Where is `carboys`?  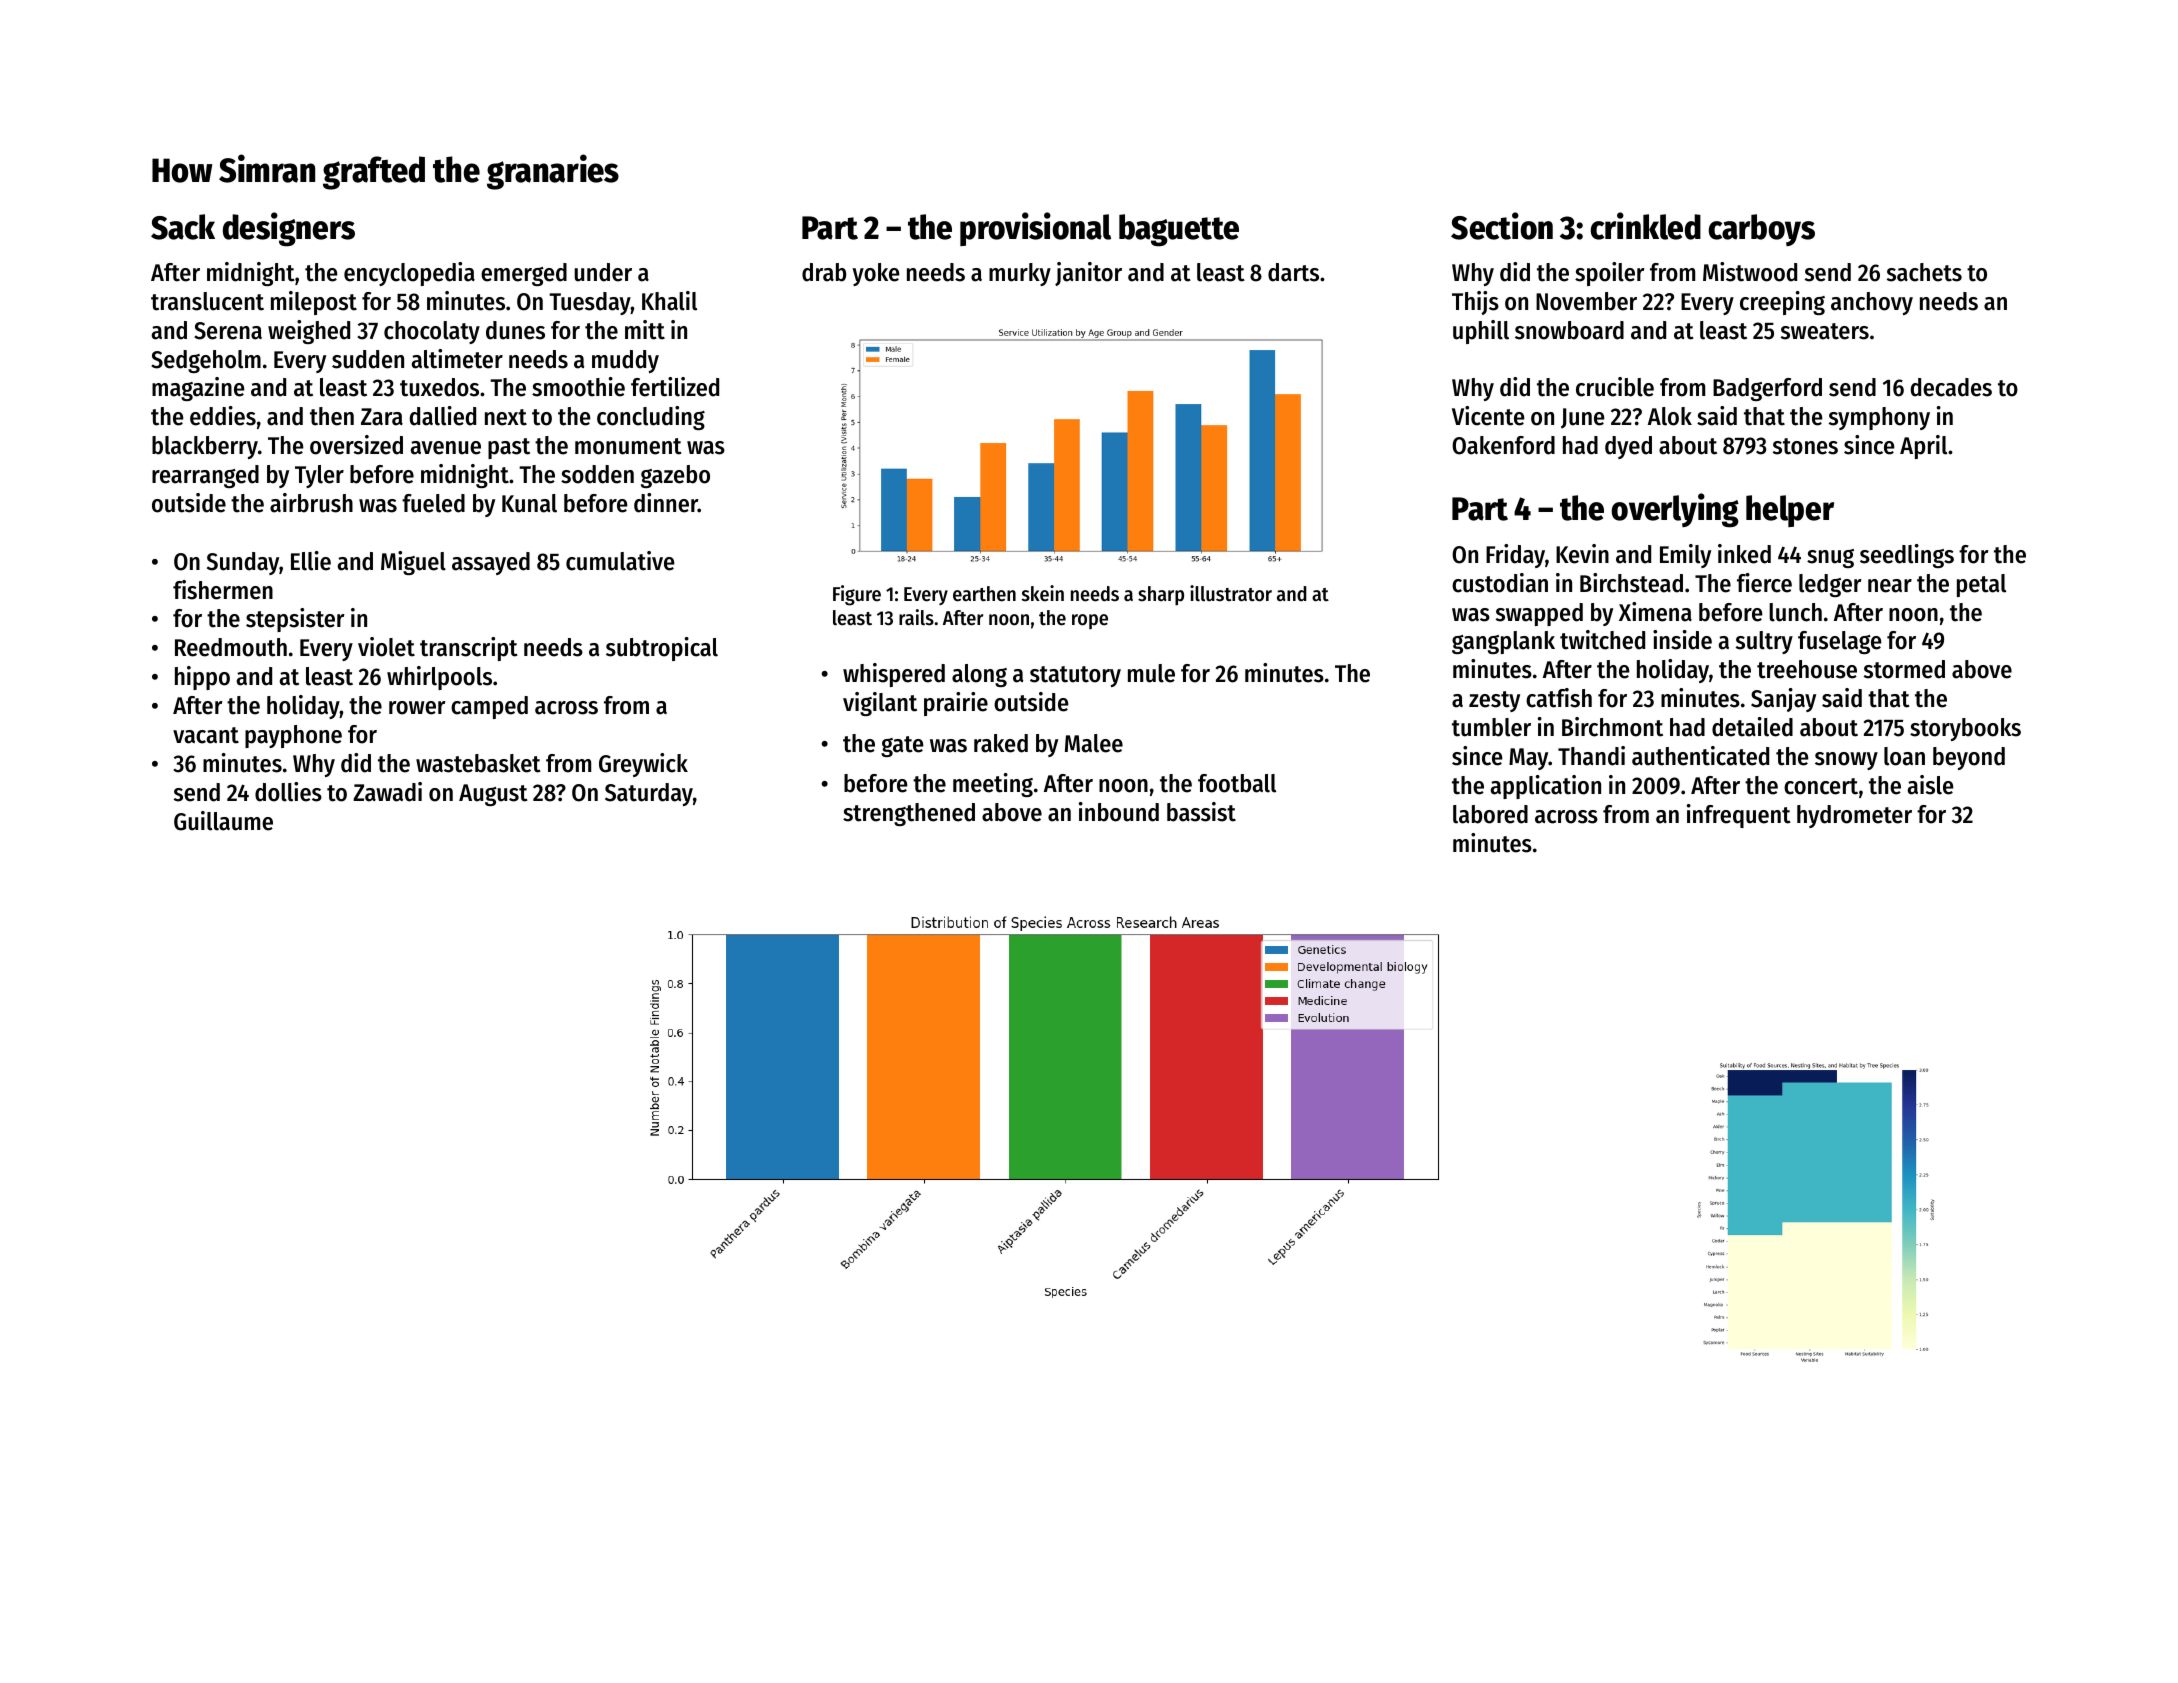 carboys is located at coordinates (1761, 230).
